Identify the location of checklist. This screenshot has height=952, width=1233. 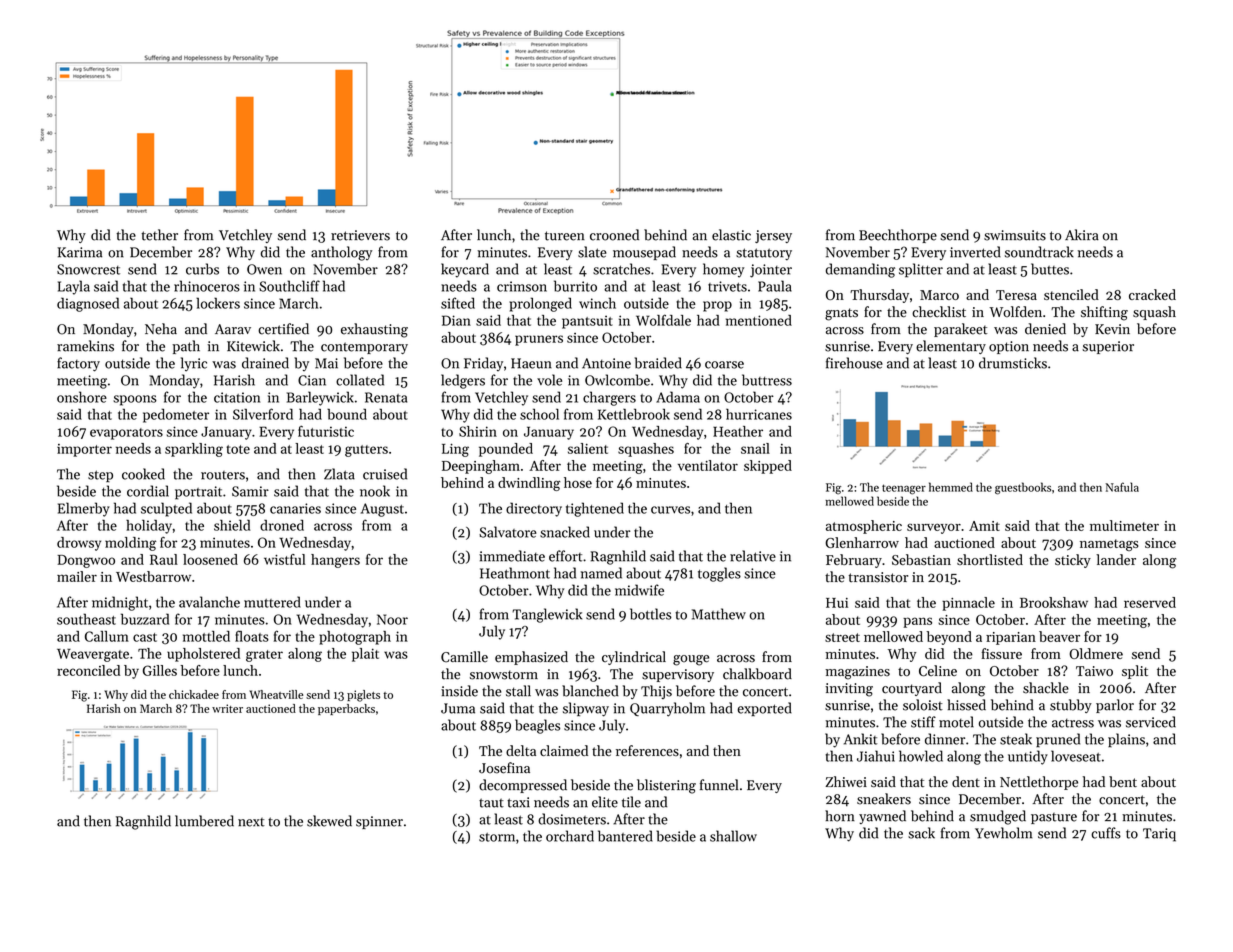
(939, 312).
